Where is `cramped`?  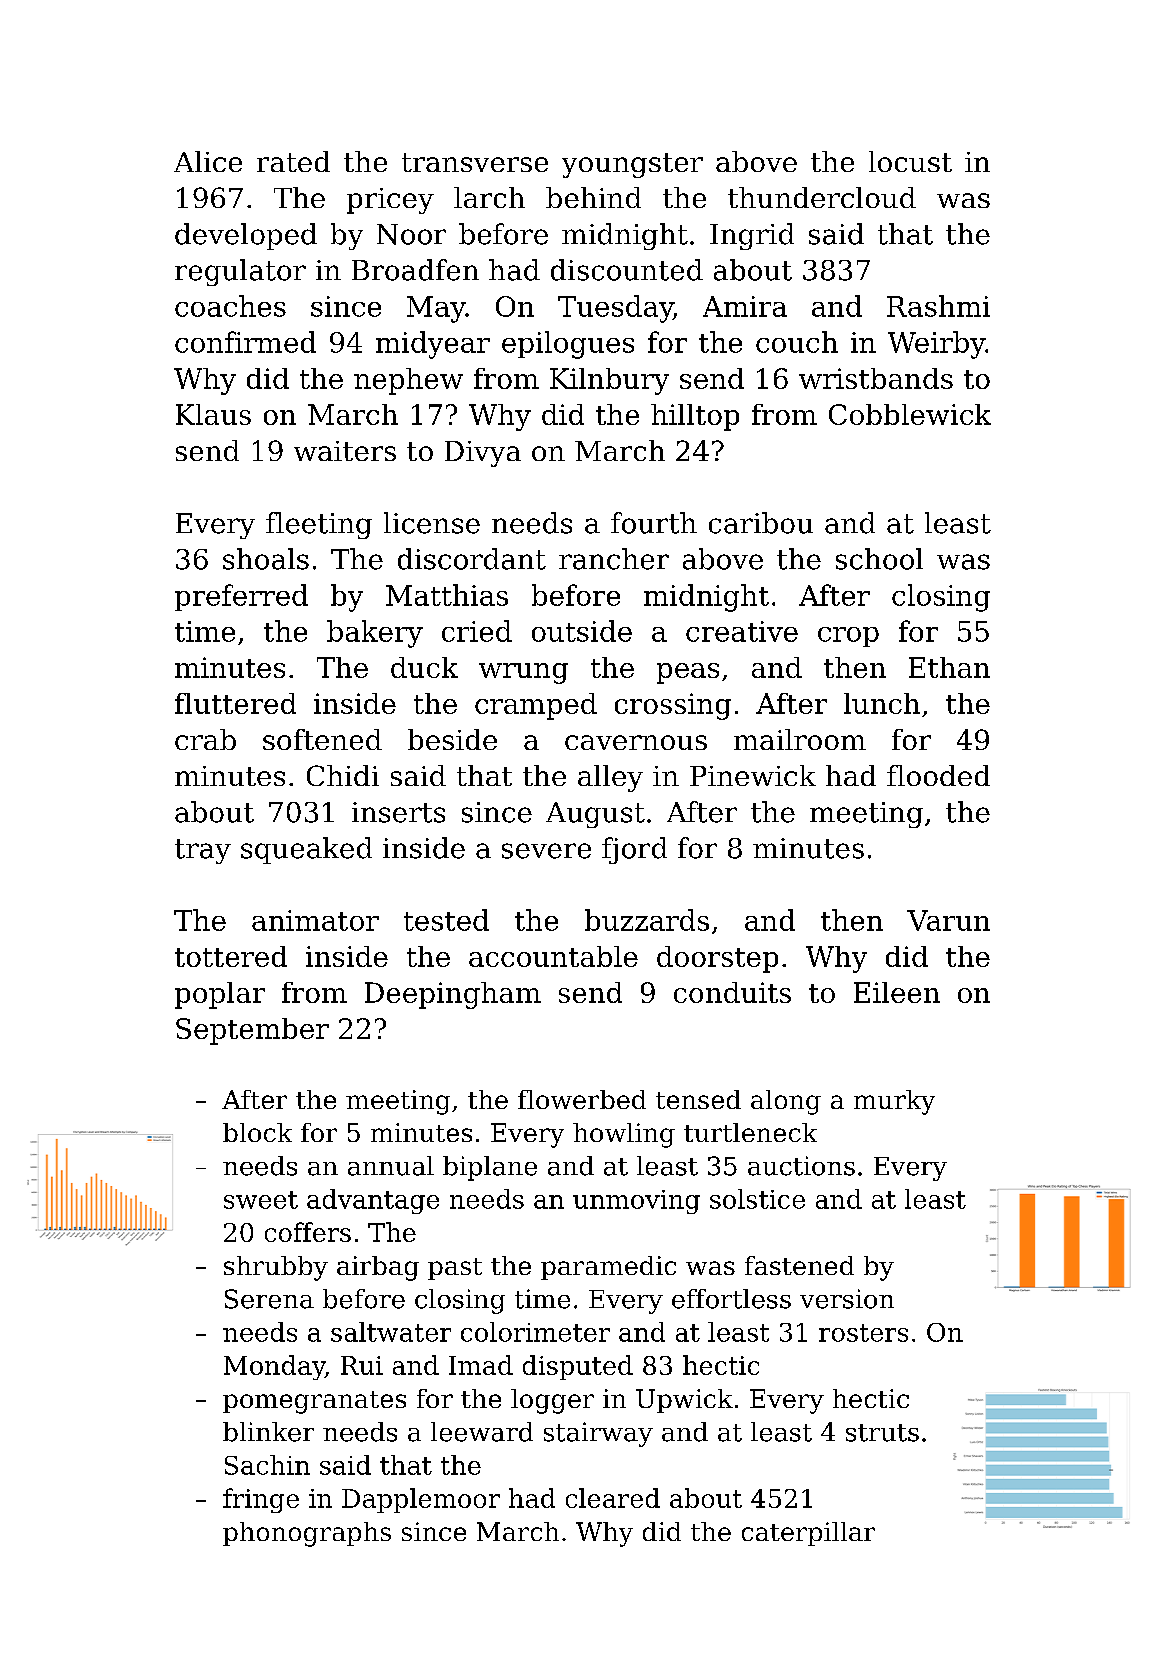 cramped is located at coordinates (536, 706).
